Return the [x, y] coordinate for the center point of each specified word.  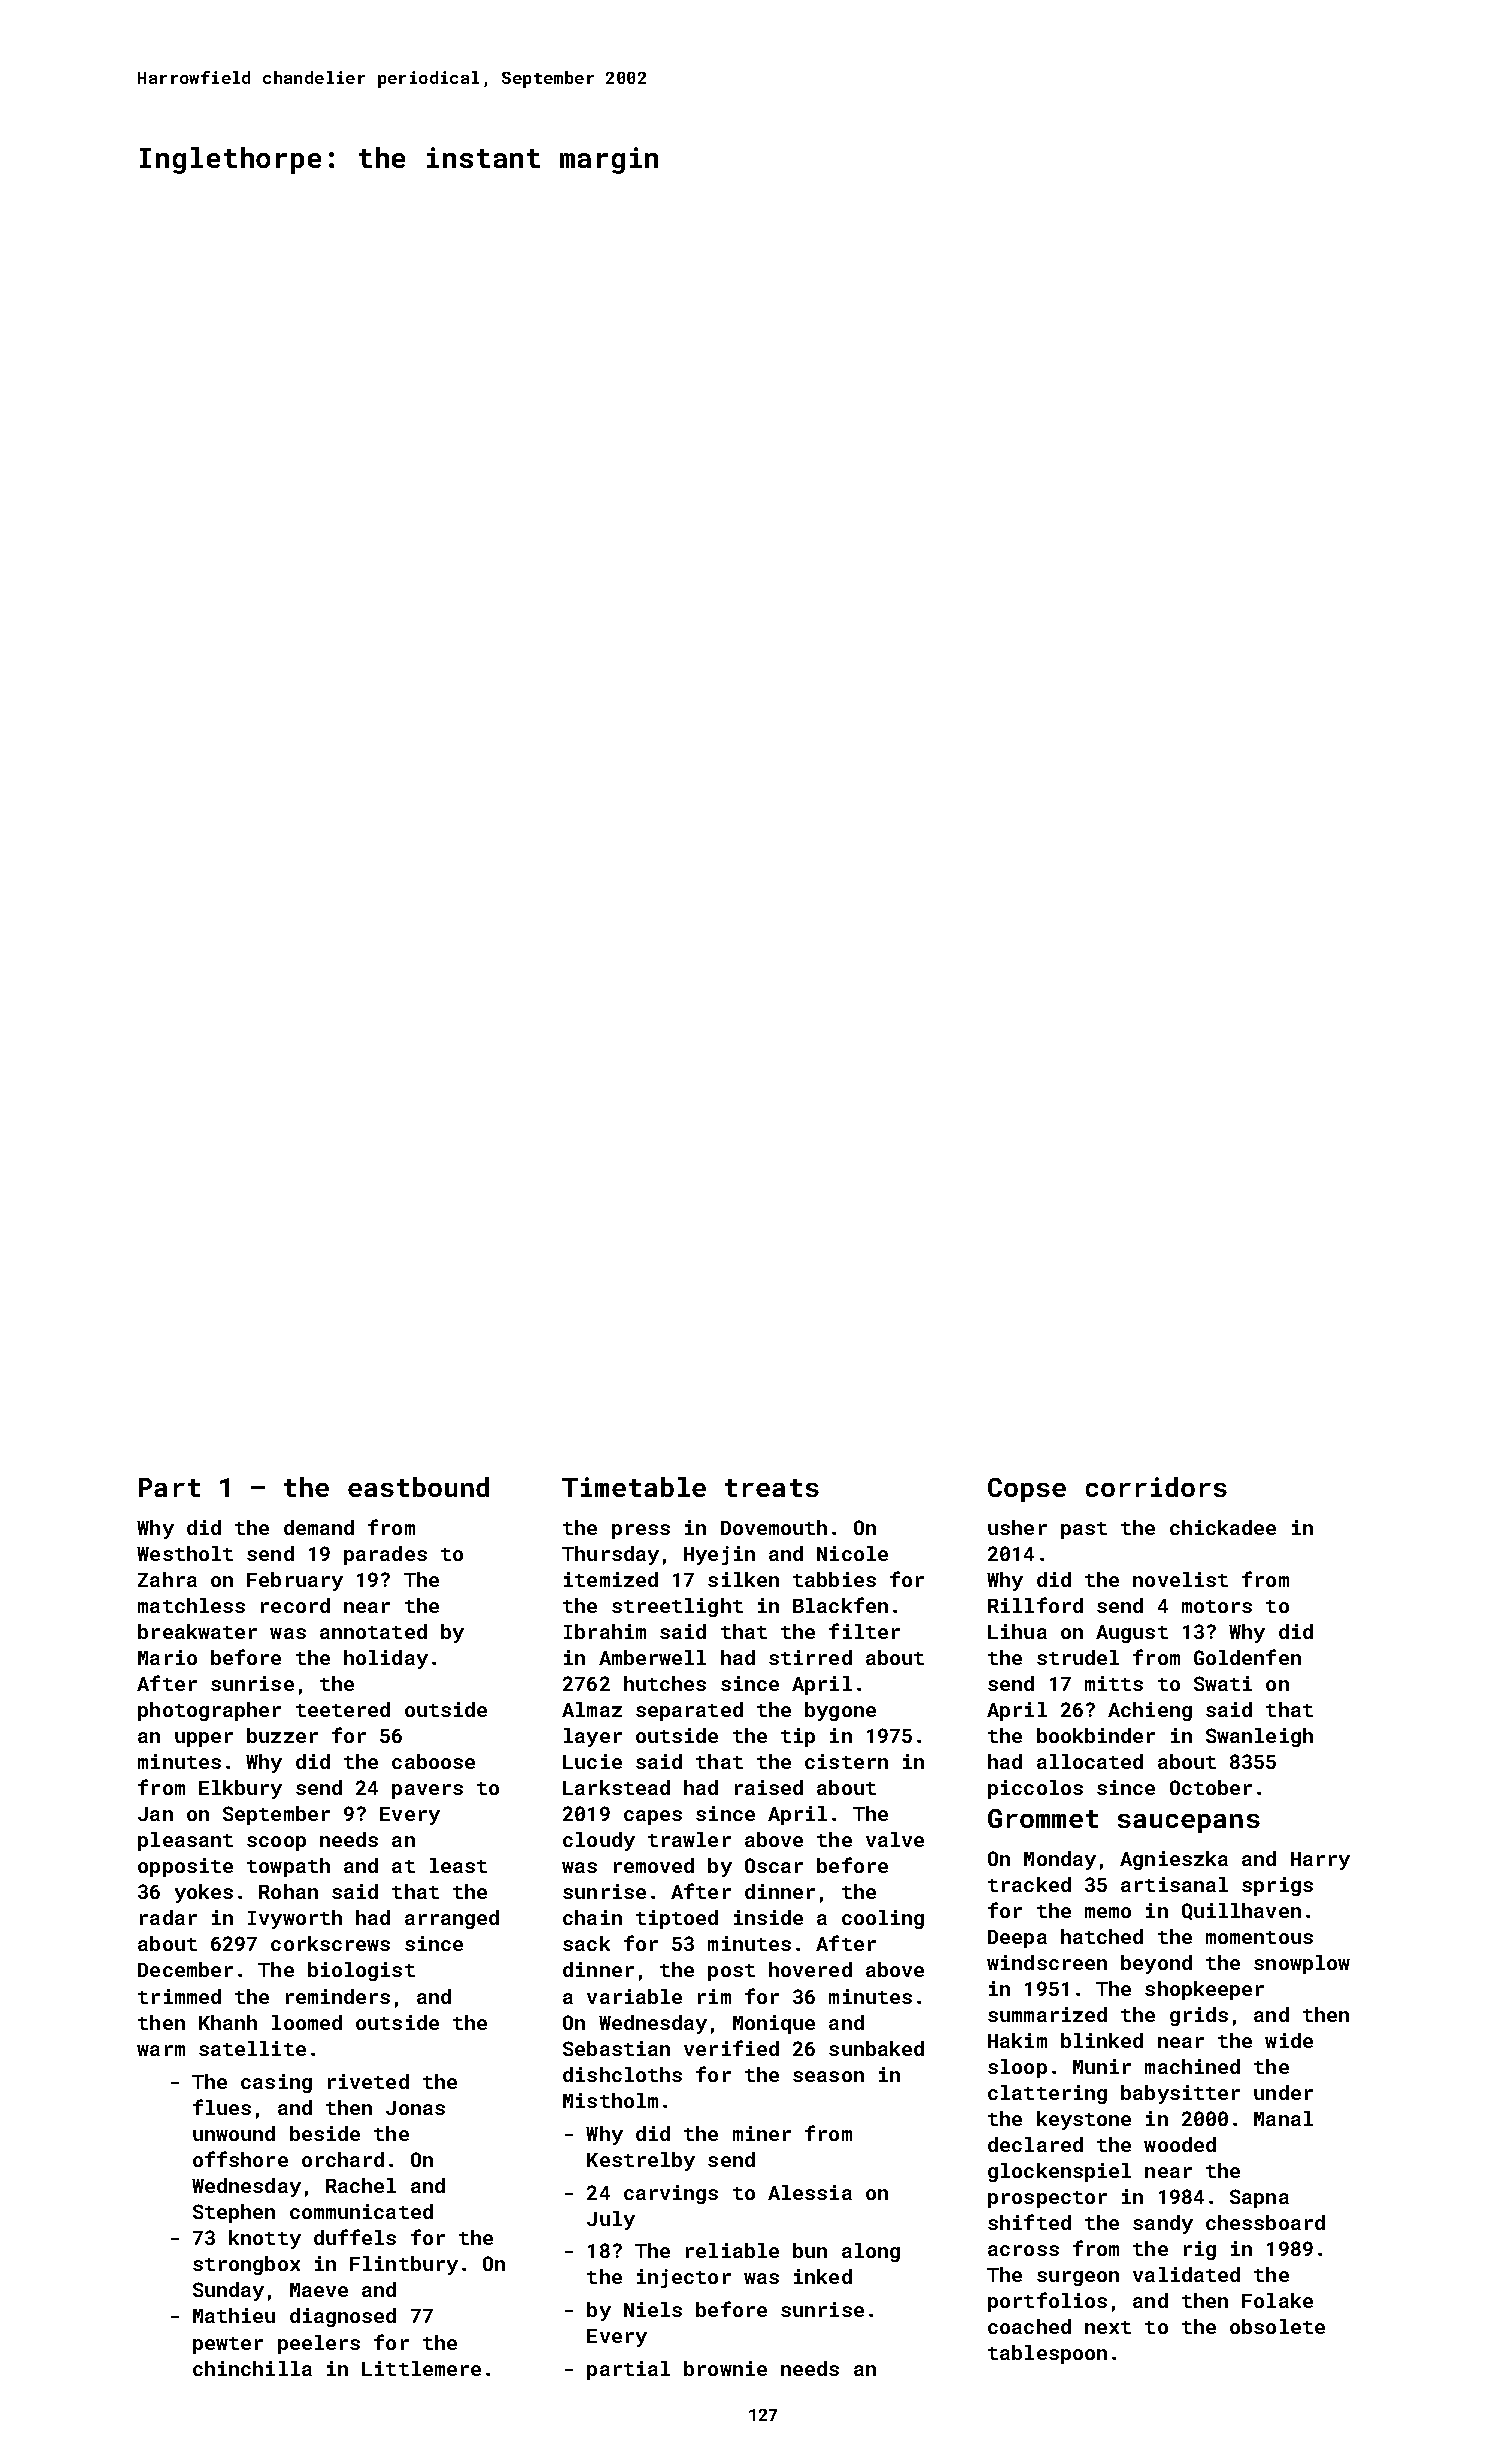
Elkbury [240, 1789]
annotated [373, 1631]
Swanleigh [1259, 1737]
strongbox [246, 2265]
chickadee [1223, 1527]
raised [769, 1787]
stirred [810, 1657]
